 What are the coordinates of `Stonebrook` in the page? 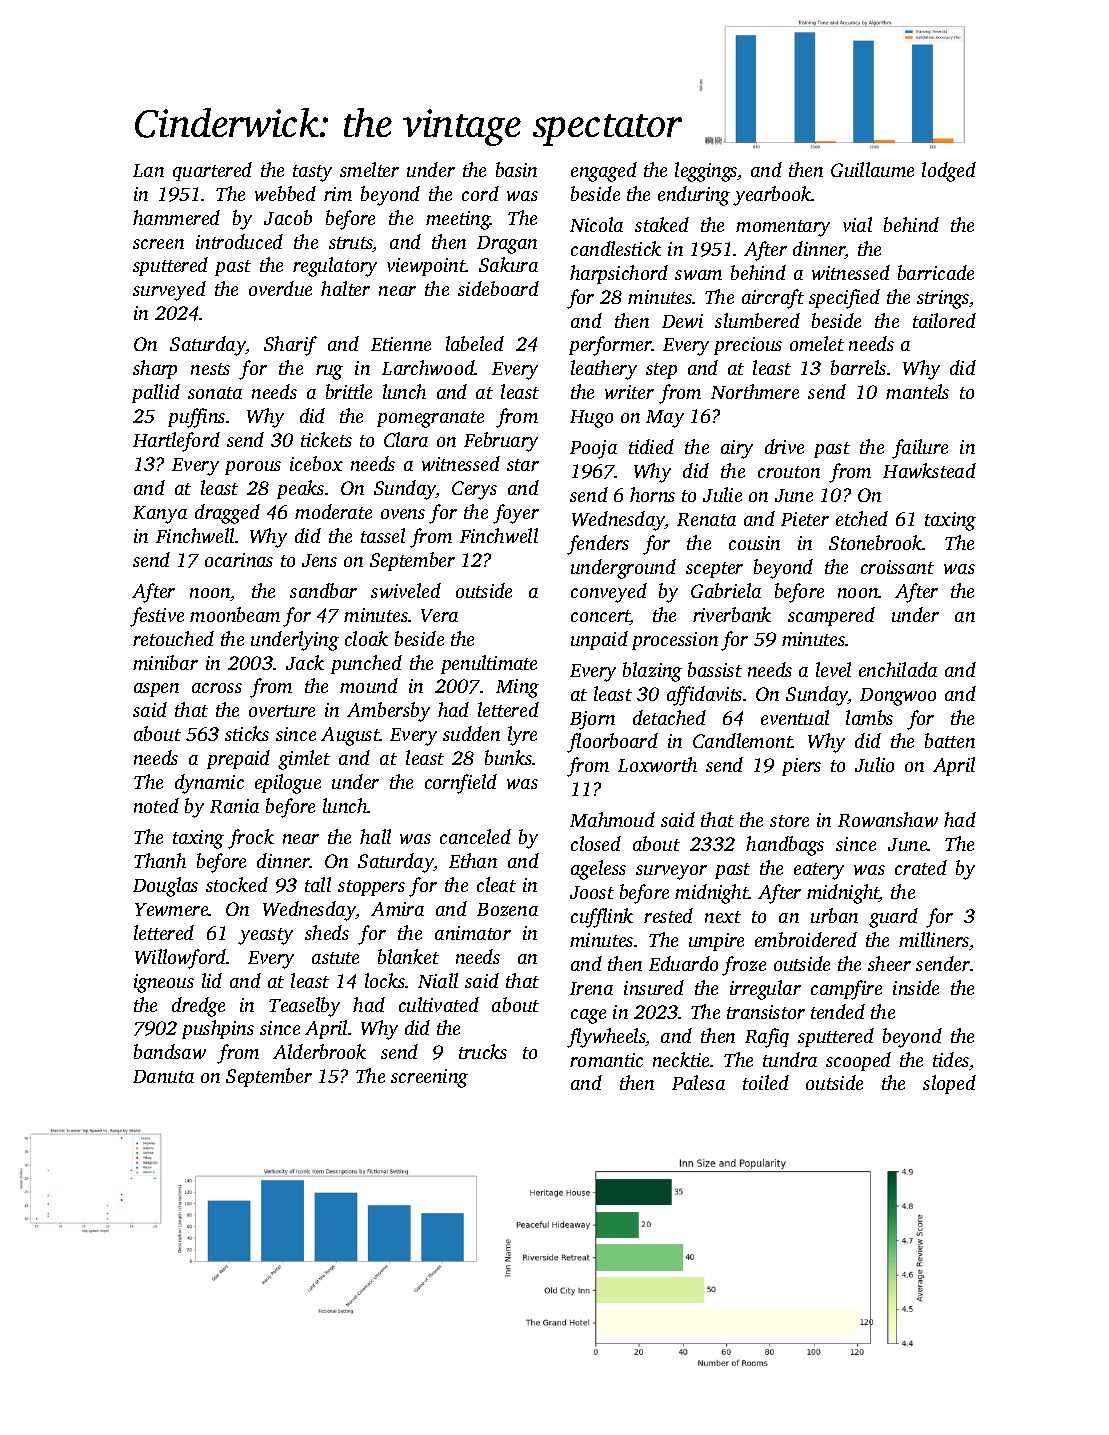 It's located at (876, 542).
